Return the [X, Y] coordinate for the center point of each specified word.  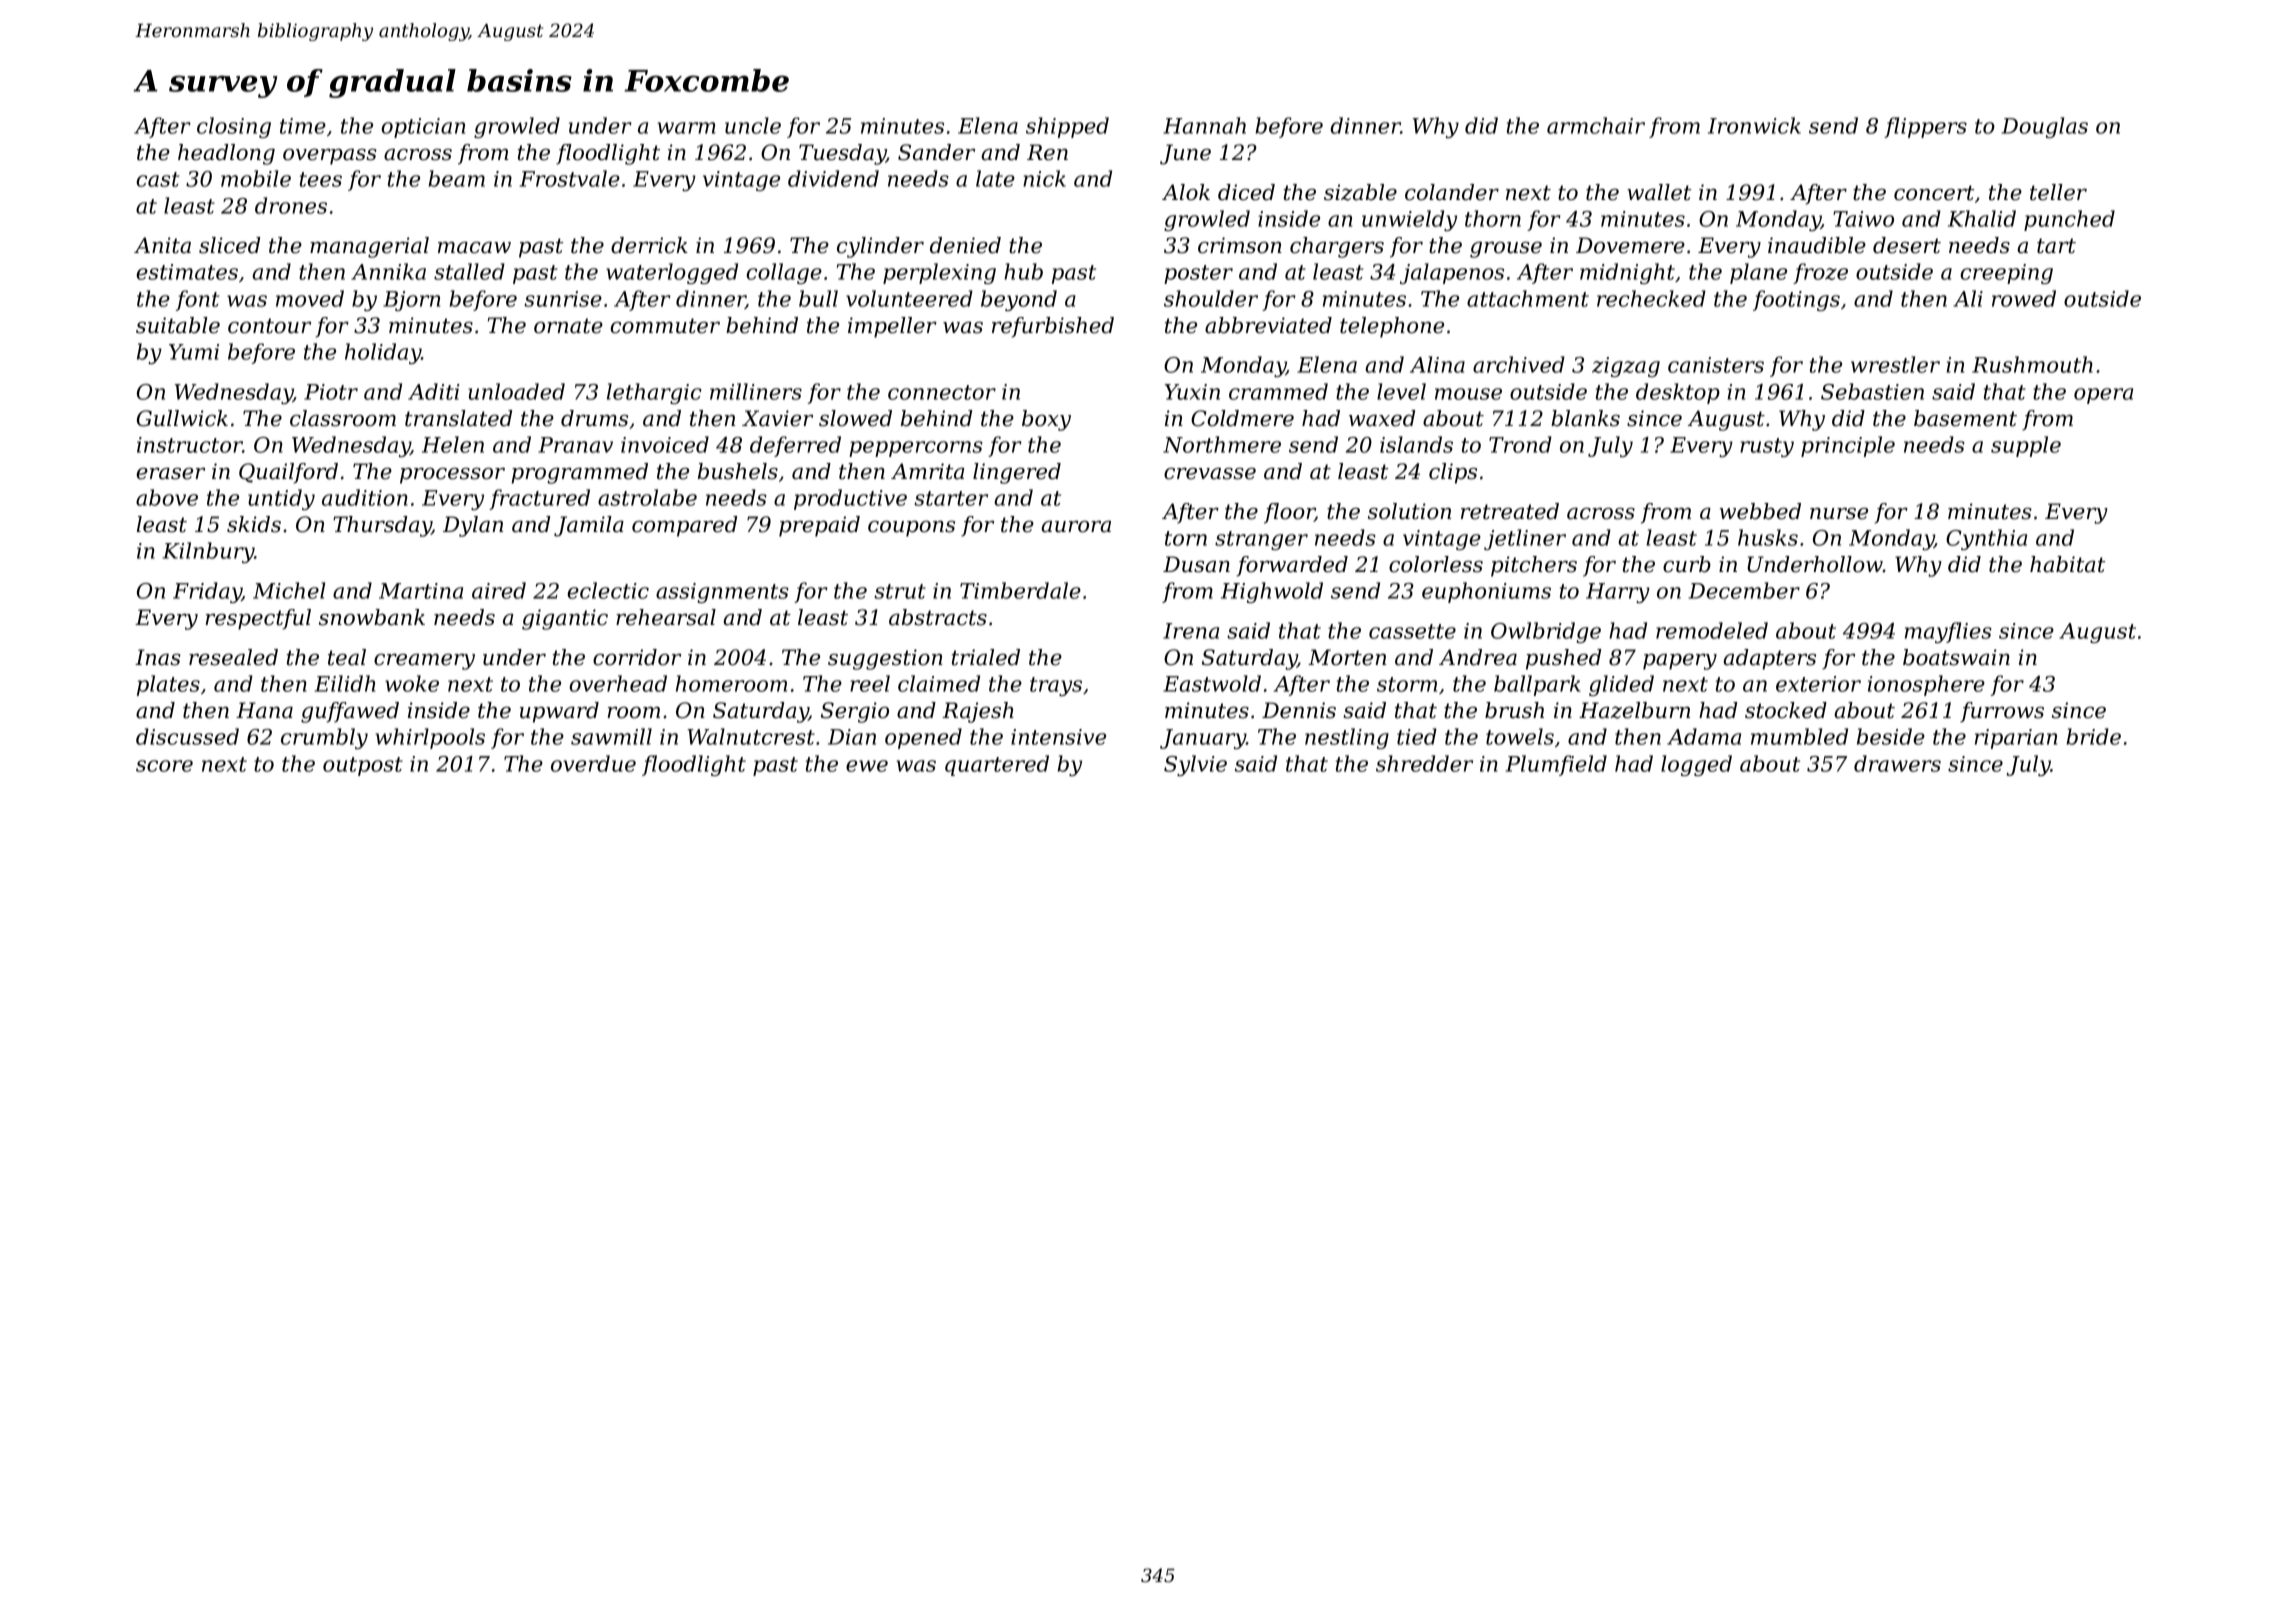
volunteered [909, 298]
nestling [1347, 738]
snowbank [372, 617]
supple [2026, 446]
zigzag [1626, 367]
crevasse [1210, 474]
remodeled [1712, 630]
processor [452, 476]
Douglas [2045, 127]
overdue [593, 763]
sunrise [563, 299]
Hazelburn [1634, 710]
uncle [753, 125]
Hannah [1204, 125]
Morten [1347, 657]
